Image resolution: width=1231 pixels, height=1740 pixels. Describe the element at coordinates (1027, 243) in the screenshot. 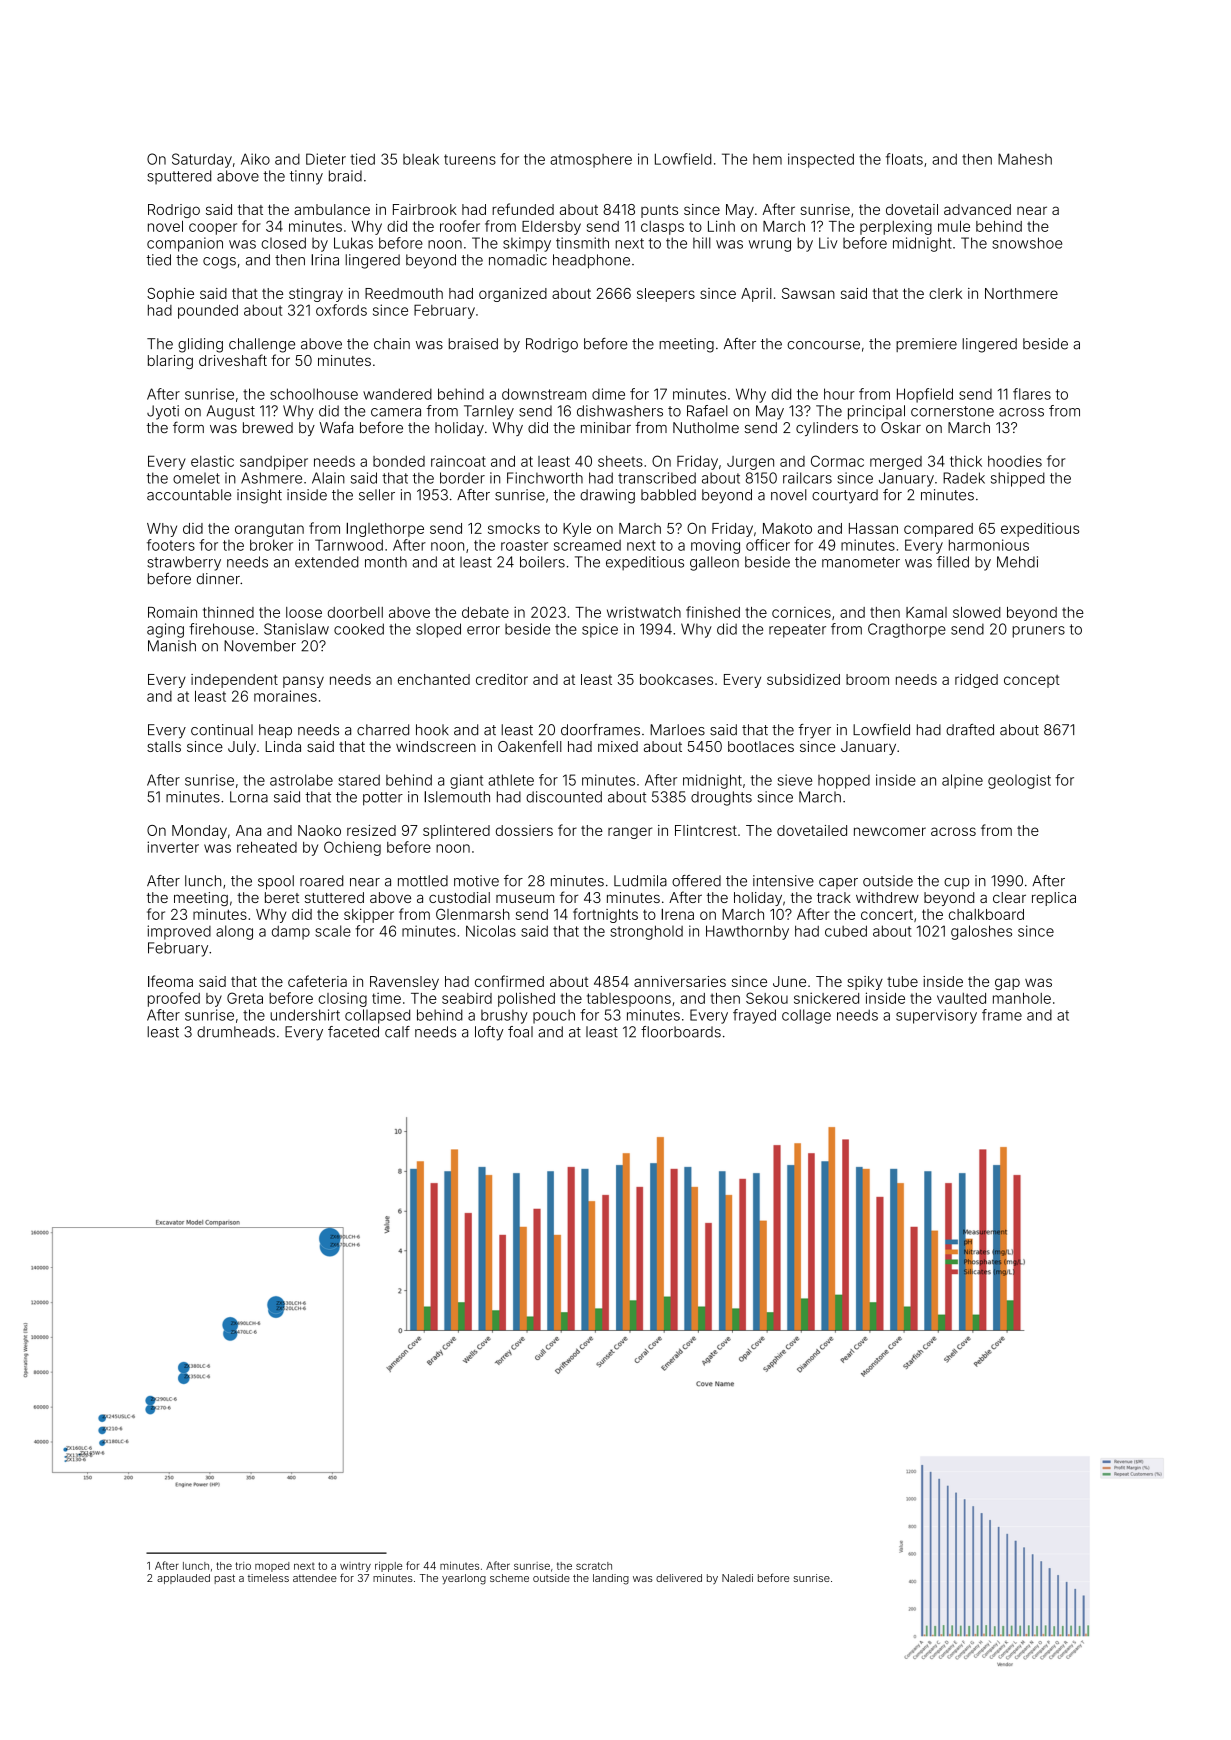

I see `snowshoe` at that location.
